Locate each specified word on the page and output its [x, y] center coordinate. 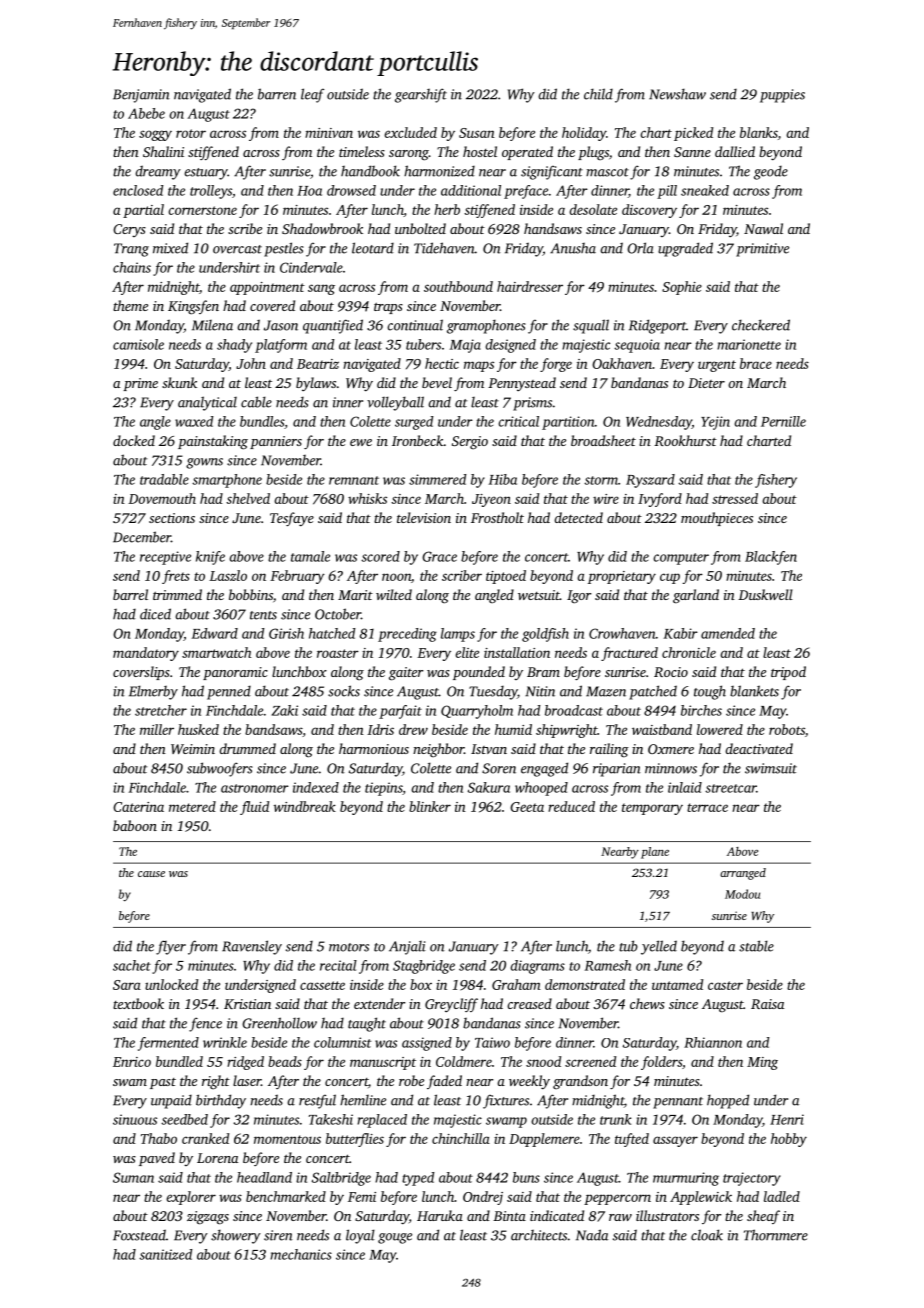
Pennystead [522, 384]
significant [552, 172]
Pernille [783, 421]
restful [317, 1101]
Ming [762, 1063]
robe [411, 1080]
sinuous [135, 1119]
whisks [367, 498]
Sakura [489, 787]
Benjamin [141, 96]
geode [771, 173]
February [297, 577]
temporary [652, 809]
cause [151, 874]
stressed [735, 498]
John [251, 363]
